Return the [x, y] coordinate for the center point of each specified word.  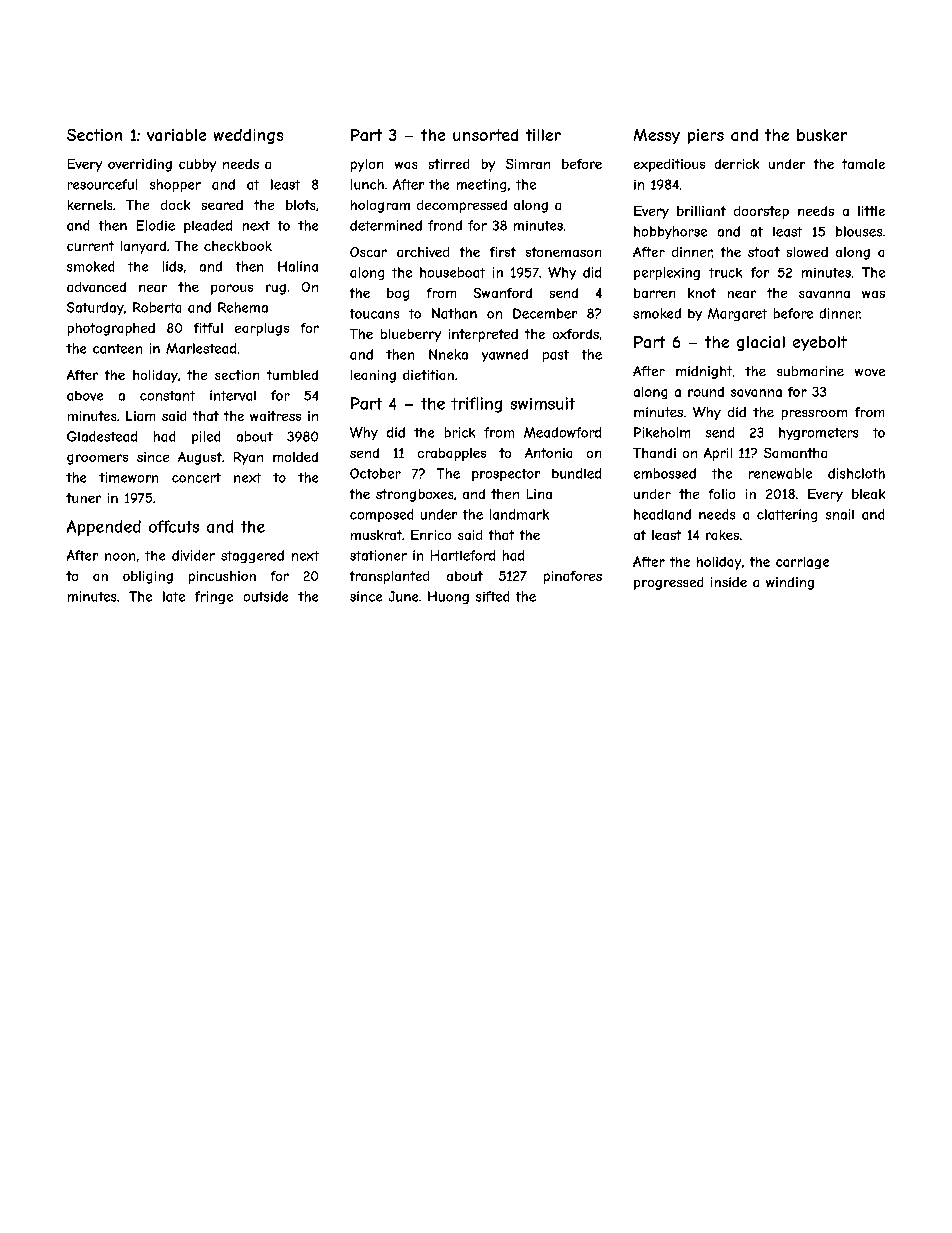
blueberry [411, 335]
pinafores [573, 577]
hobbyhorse [670, 232]
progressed [668, 583]
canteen [117, 349]
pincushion [222, 577]
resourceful [102, 184]
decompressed [462, 206]
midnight [704, 372]
